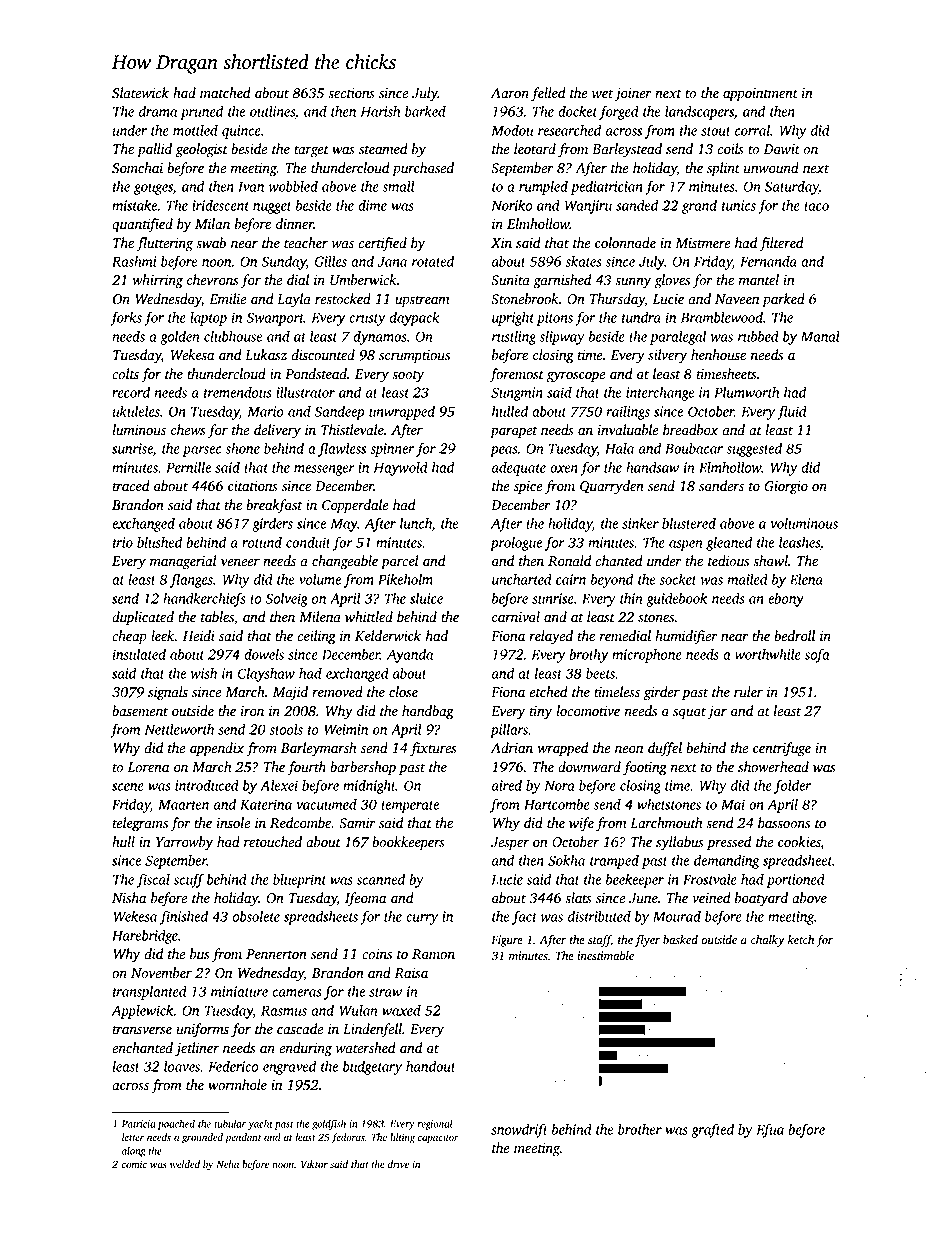 The height and width of the screenshot is (1233, 952). I want to click on curry, so click(422, 919).
